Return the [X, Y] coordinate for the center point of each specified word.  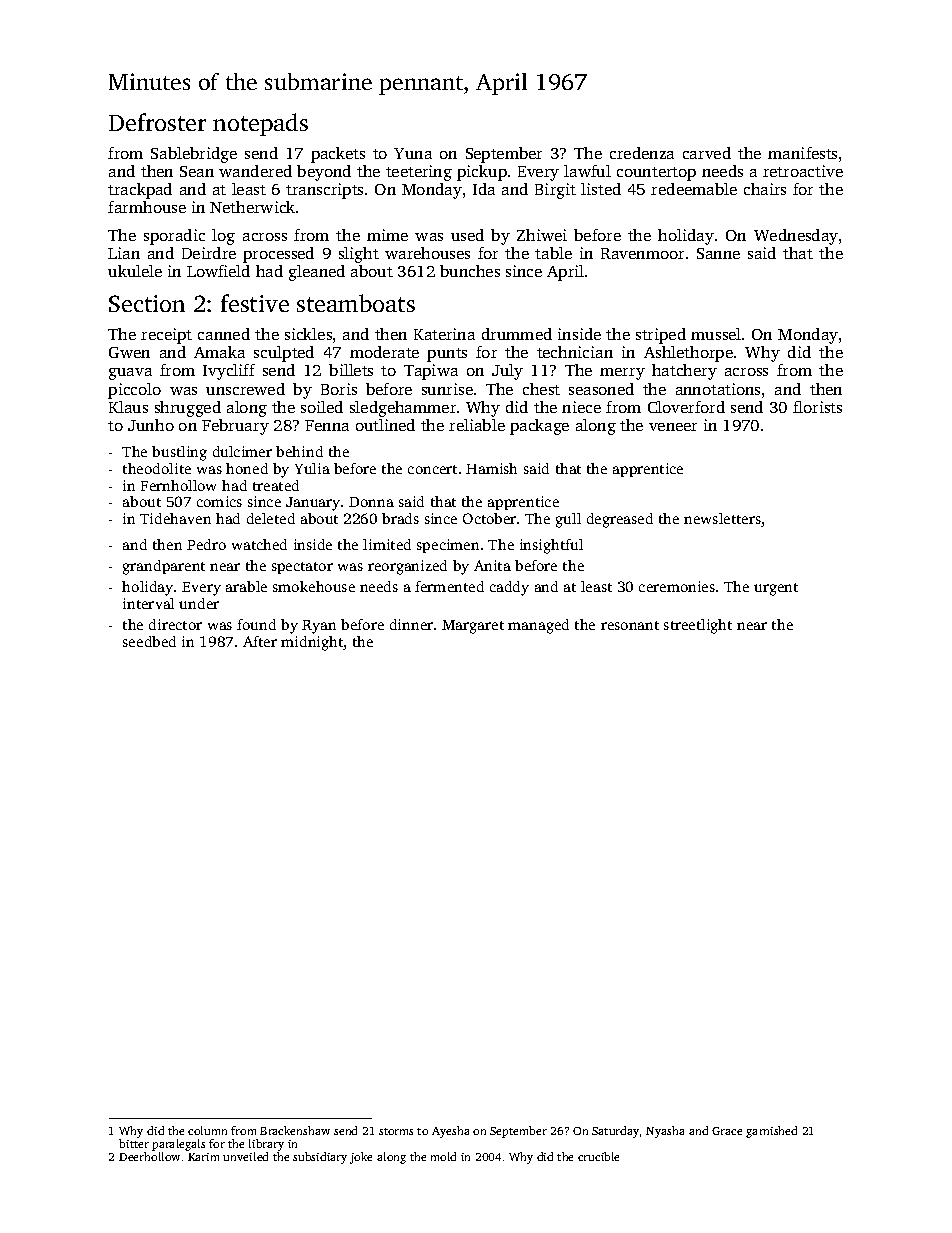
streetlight [698, 626]
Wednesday [796, 237]
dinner [411, 624]
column [207, 1130]
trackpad [140, 191]
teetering [419, 173]
